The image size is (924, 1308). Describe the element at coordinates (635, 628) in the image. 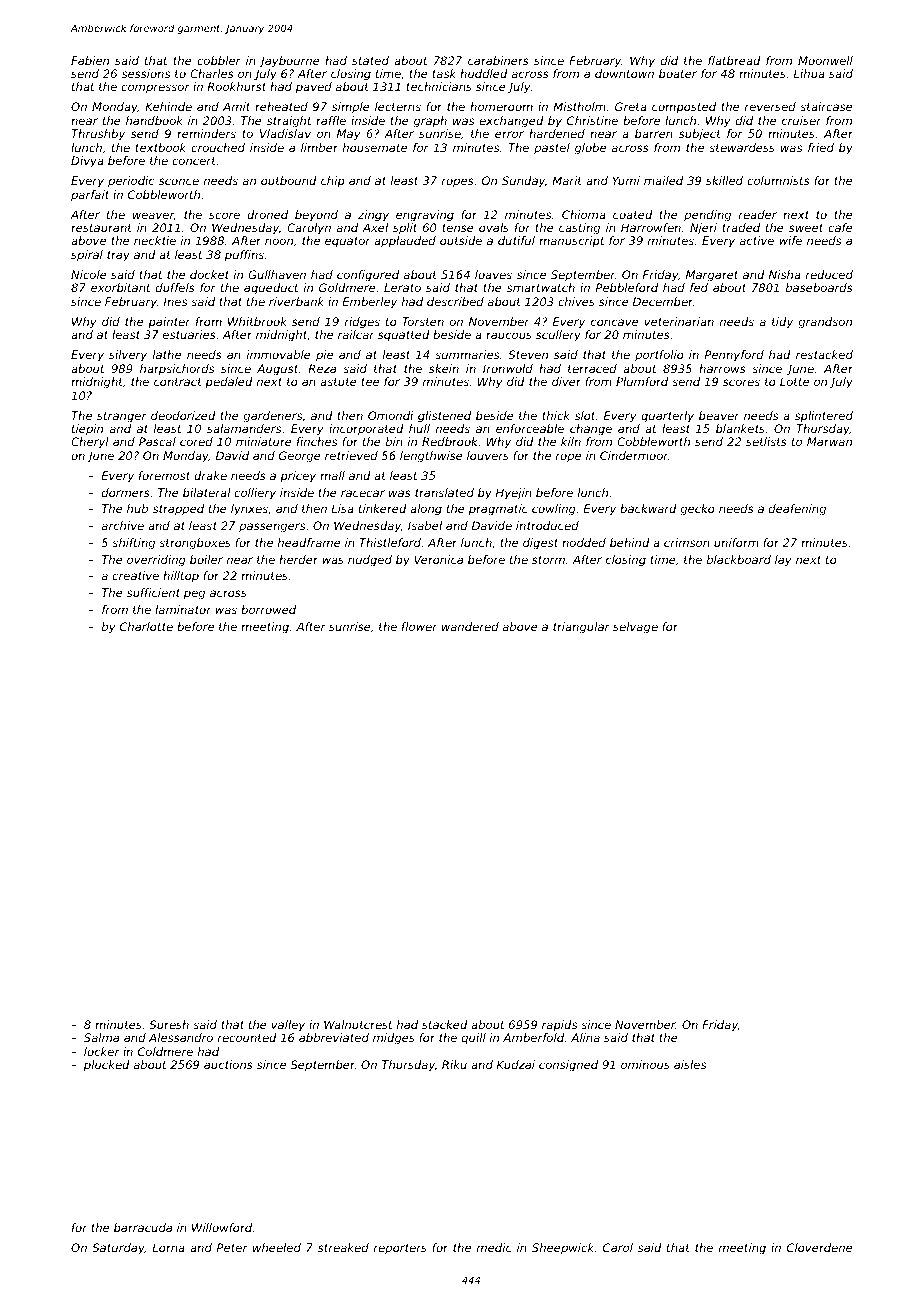

I see `selvage` at that location.
